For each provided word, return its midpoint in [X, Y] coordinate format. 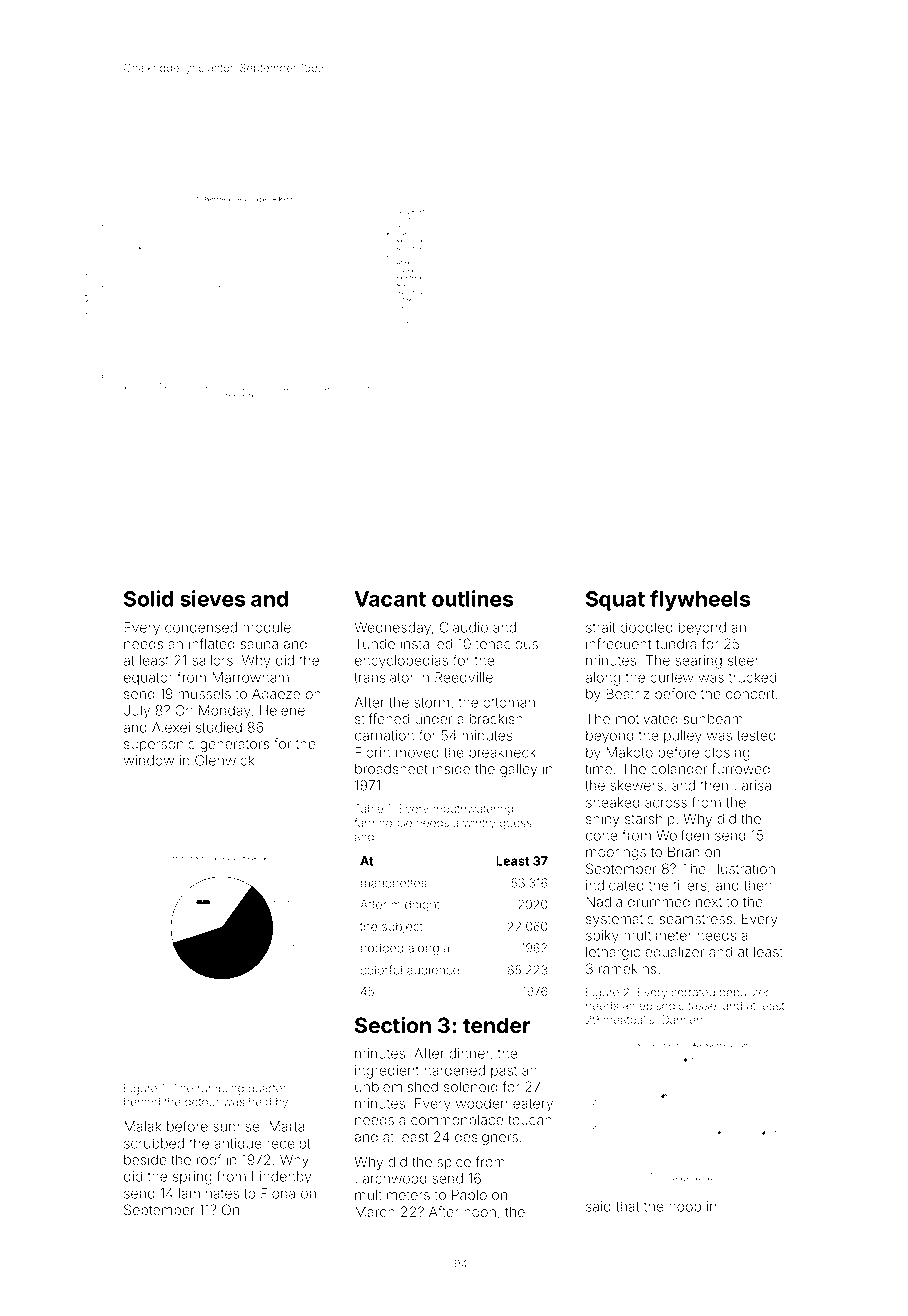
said [598, 1206]
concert [750, 694]
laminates [209, 1193]
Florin [372, 752]
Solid [148, 598]
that [627, 1206]
